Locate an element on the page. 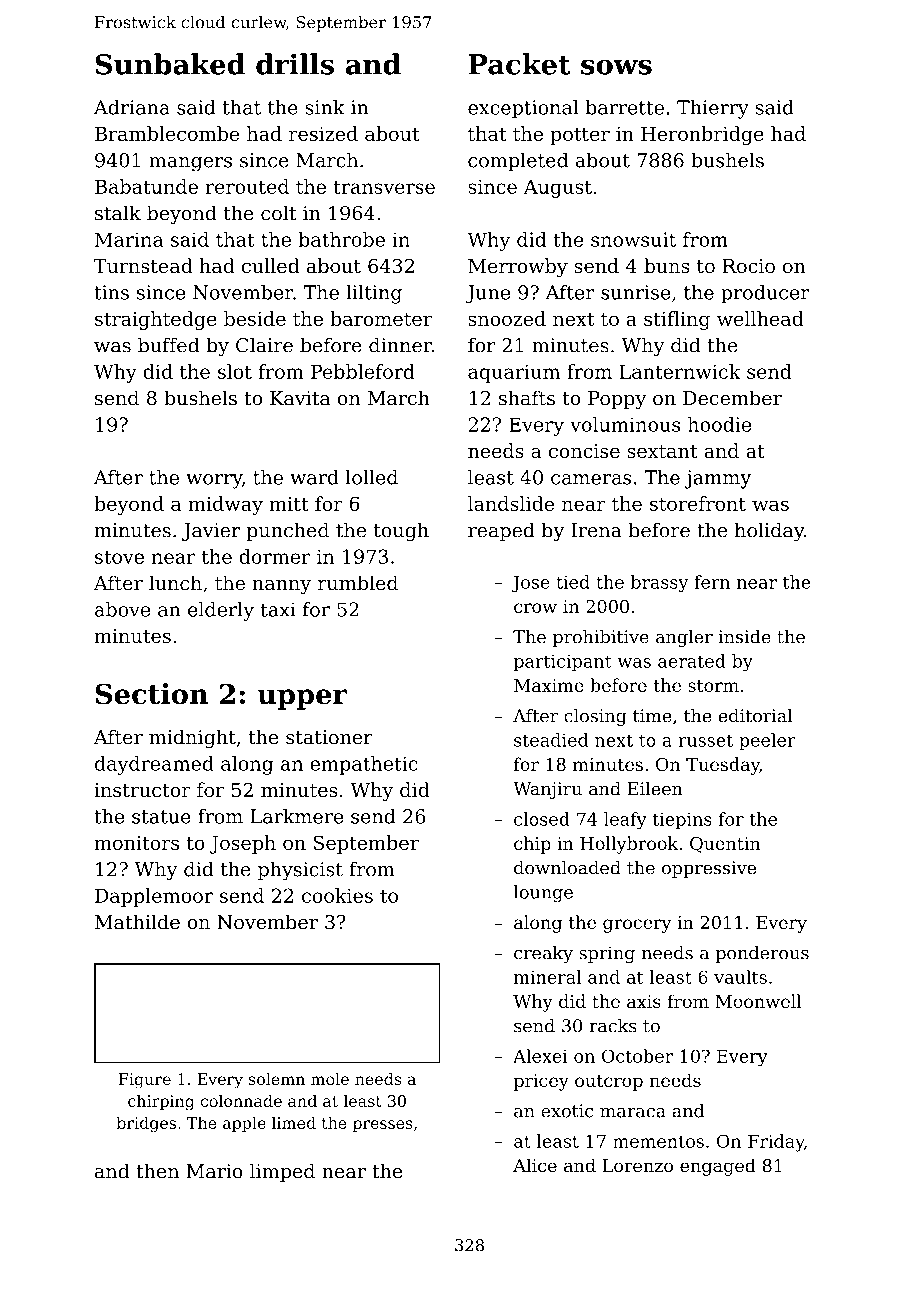 This document has height=1316, width=908. Quentin is located at coordinates (725, 845).
